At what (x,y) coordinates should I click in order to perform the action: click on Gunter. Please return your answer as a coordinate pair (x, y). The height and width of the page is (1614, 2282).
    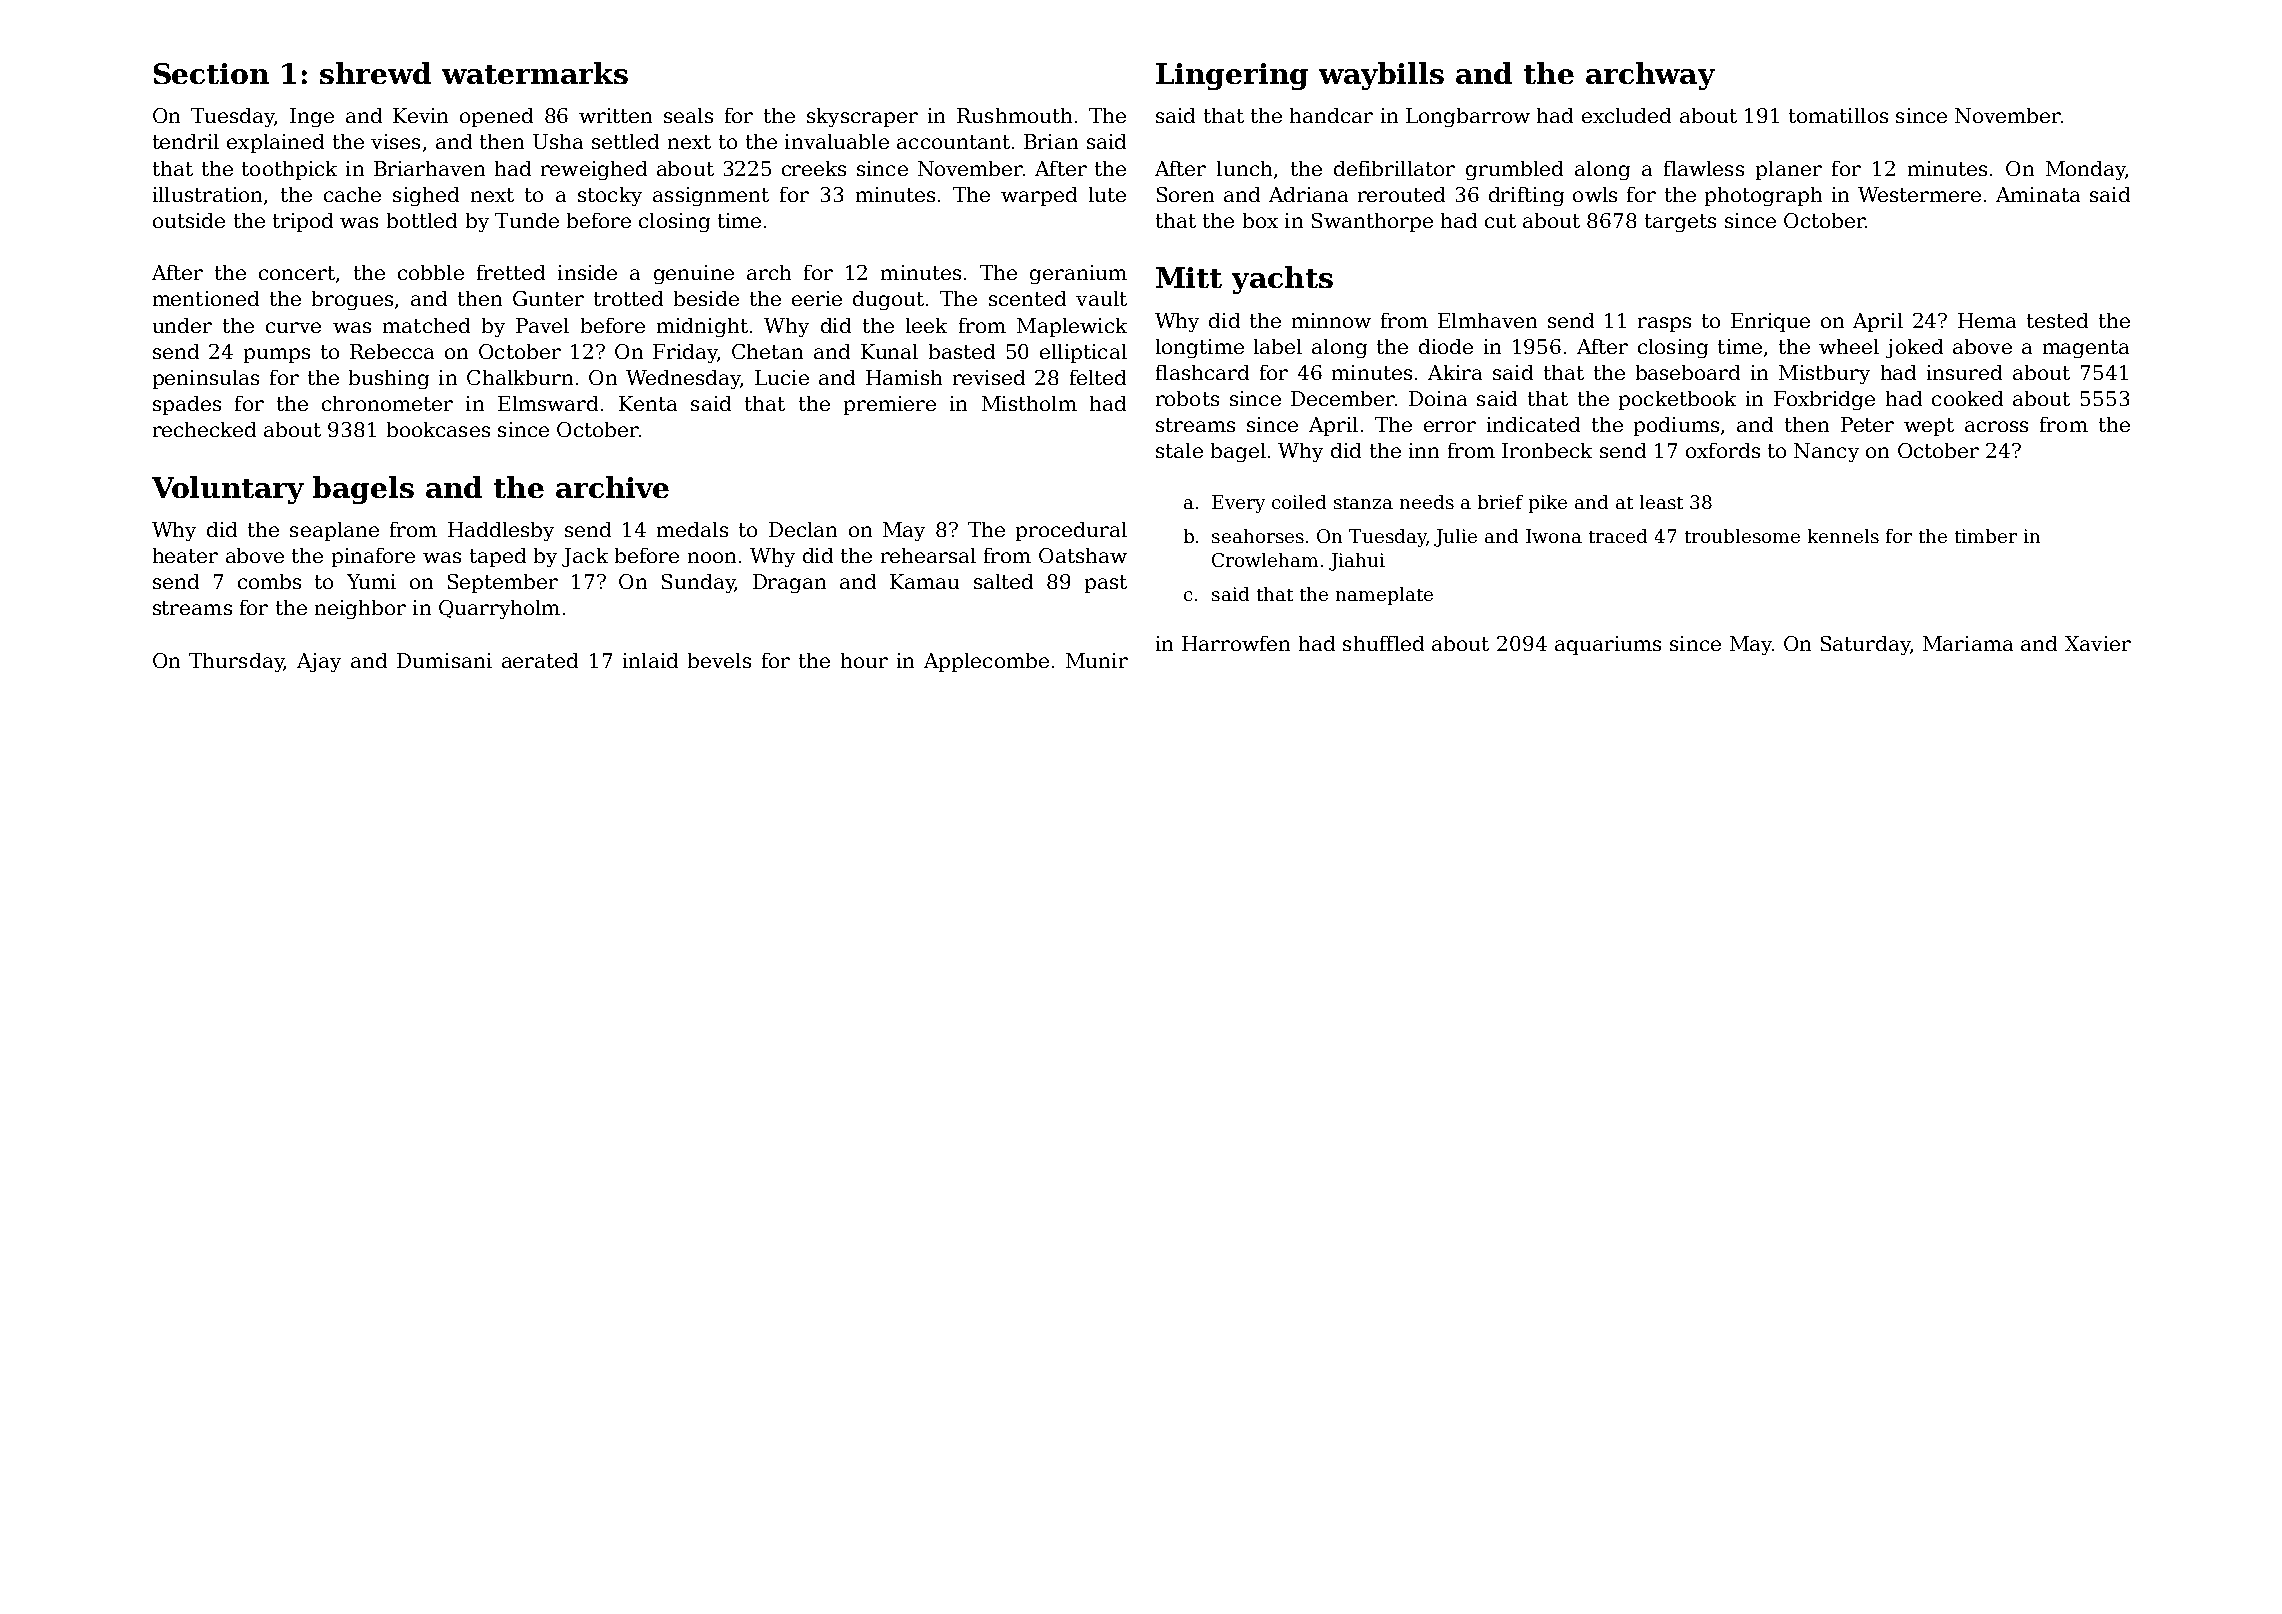
    Looking at the image, I should click on (548, 298).
